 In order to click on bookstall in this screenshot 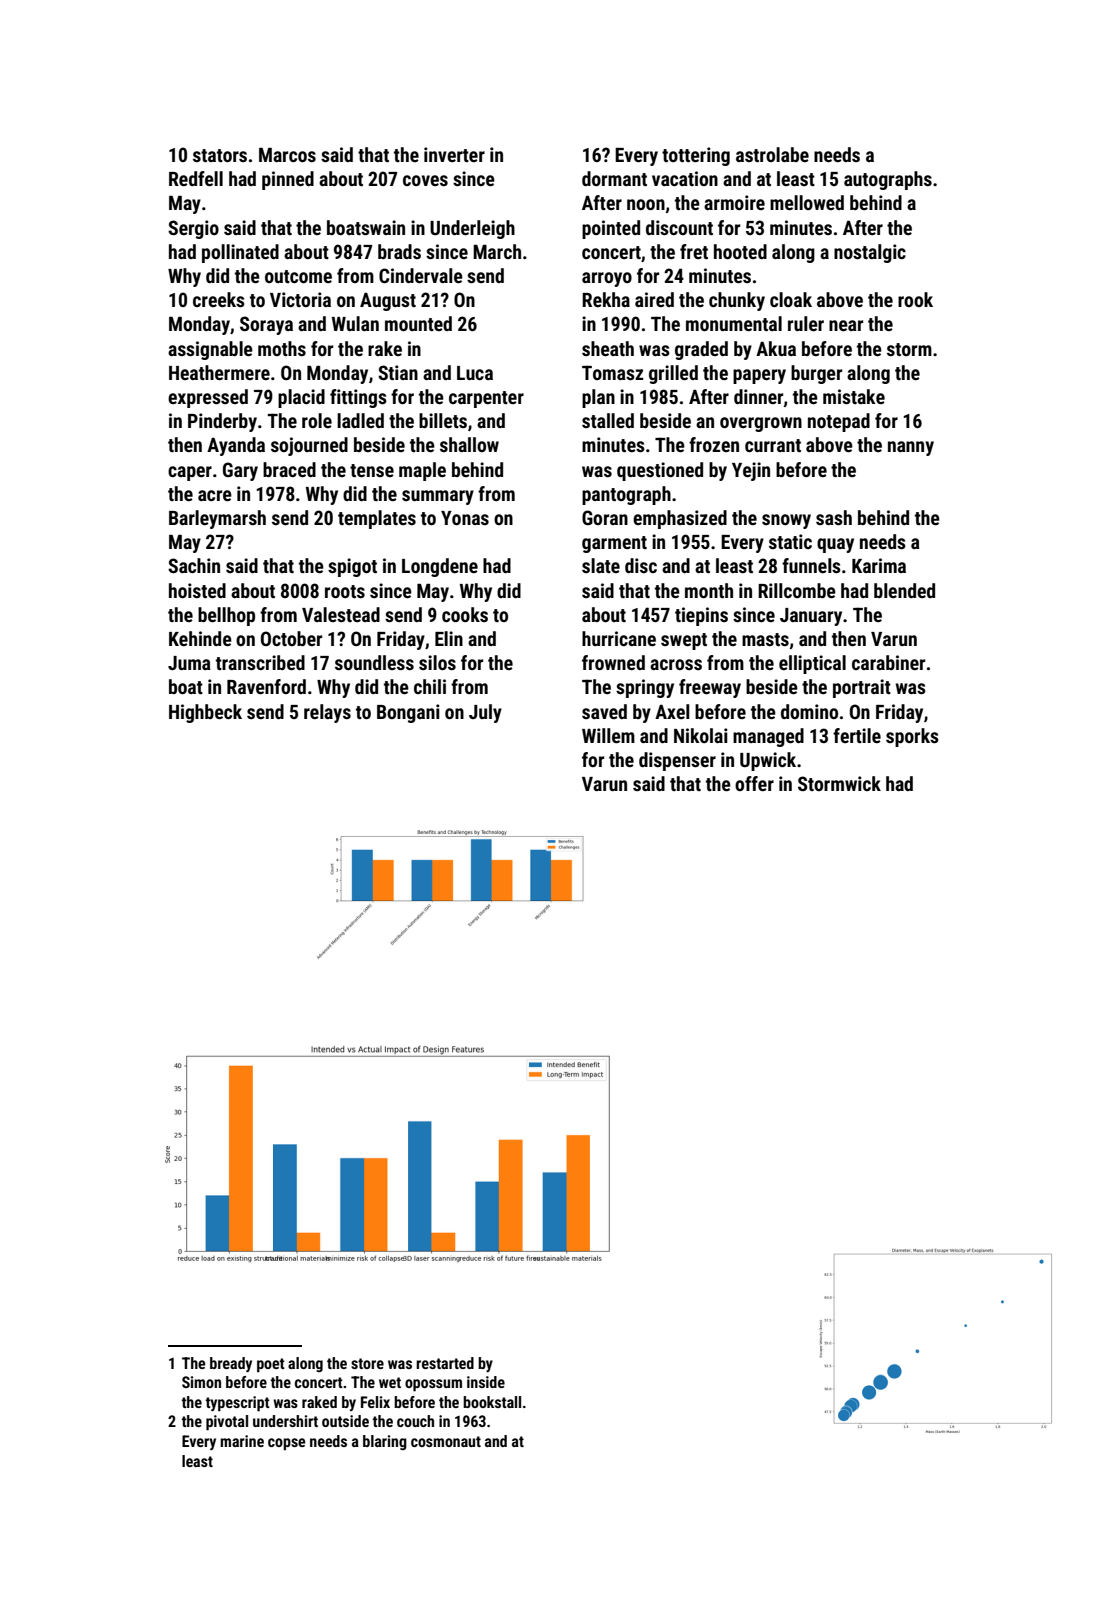, I will do `click(492, 1402)`.
